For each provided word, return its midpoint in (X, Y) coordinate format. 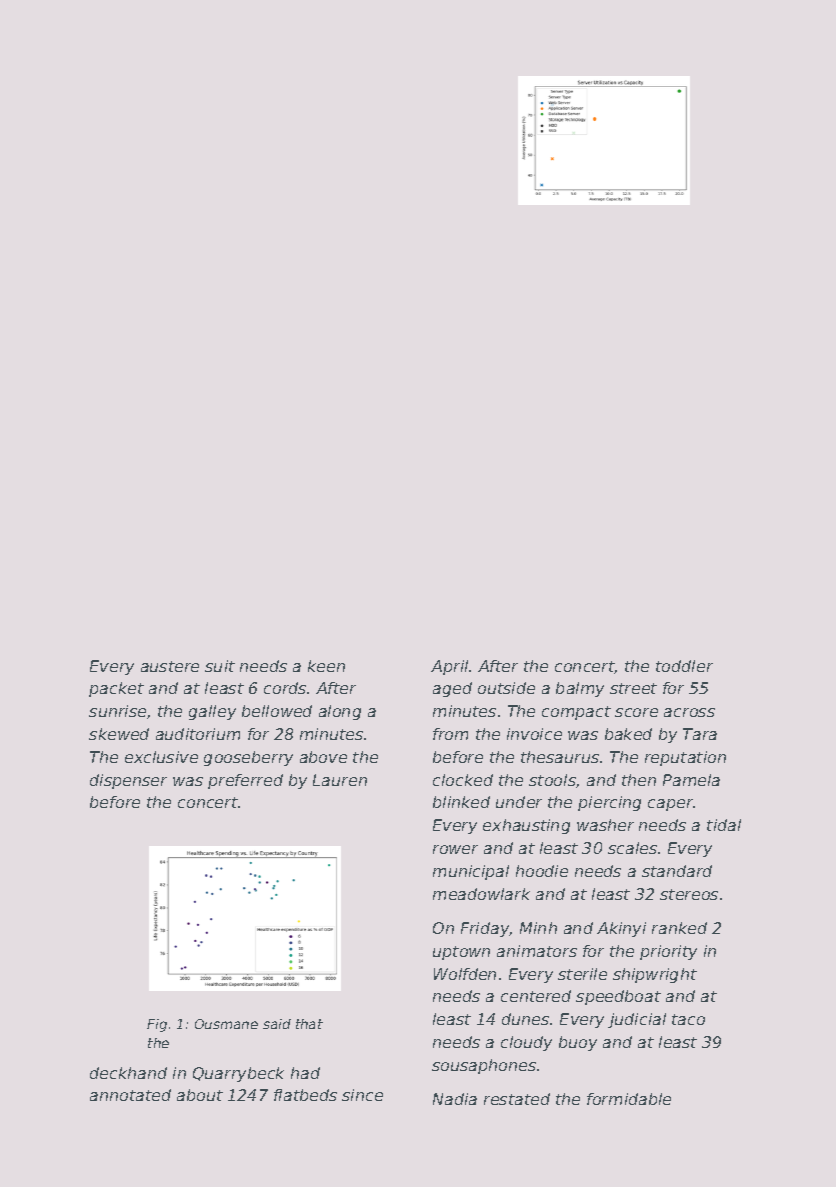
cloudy (526, 1043)
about (200, 1095)
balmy (580, 689)
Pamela (691, 780)
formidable (629, 1099)
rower (455, 849)
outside (506, 688)
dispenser (128, 781)
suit (220, 666)
